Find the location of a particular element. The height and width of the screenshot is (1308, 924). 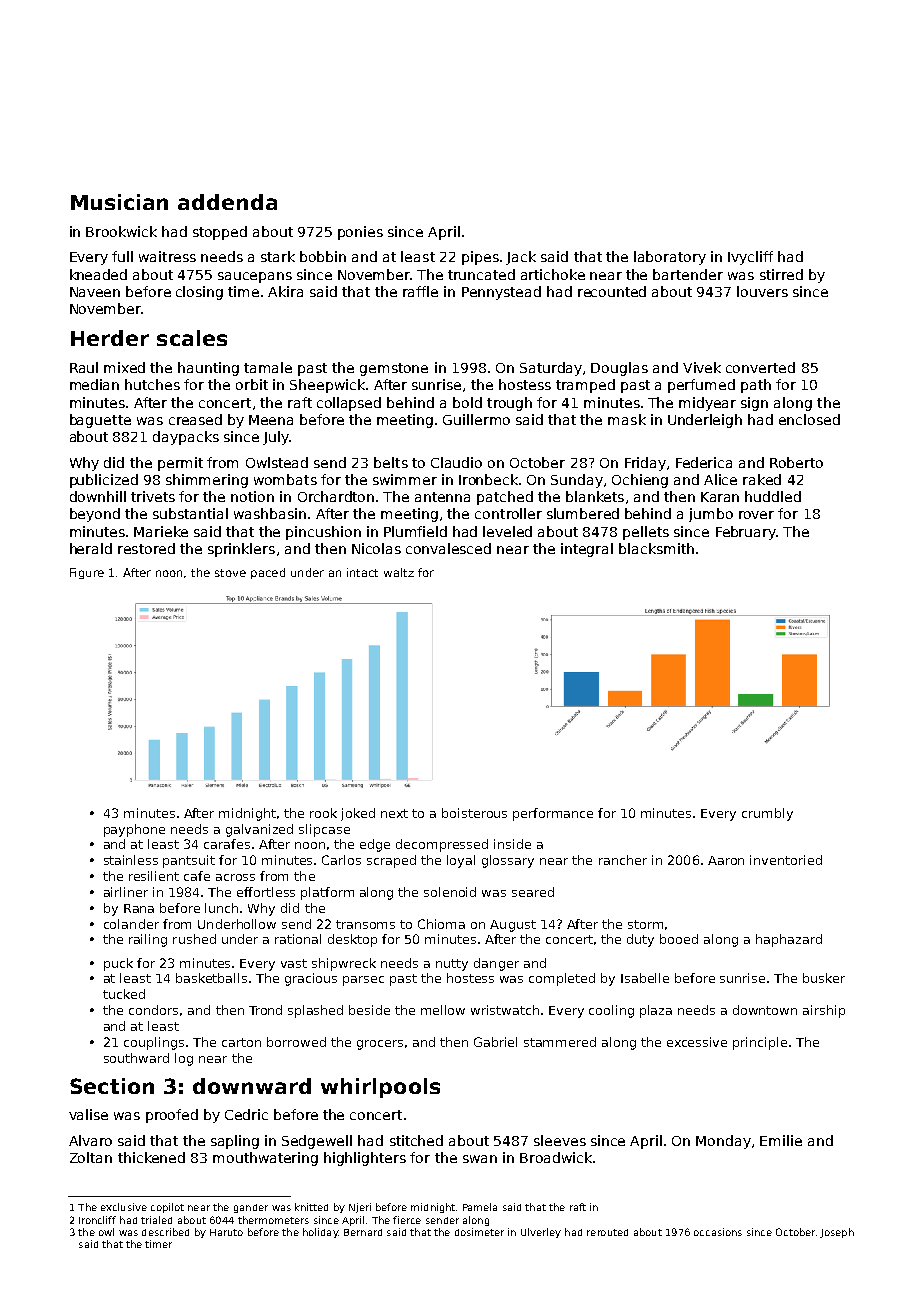

wristwatch is located at coordinates (505, 1010).
